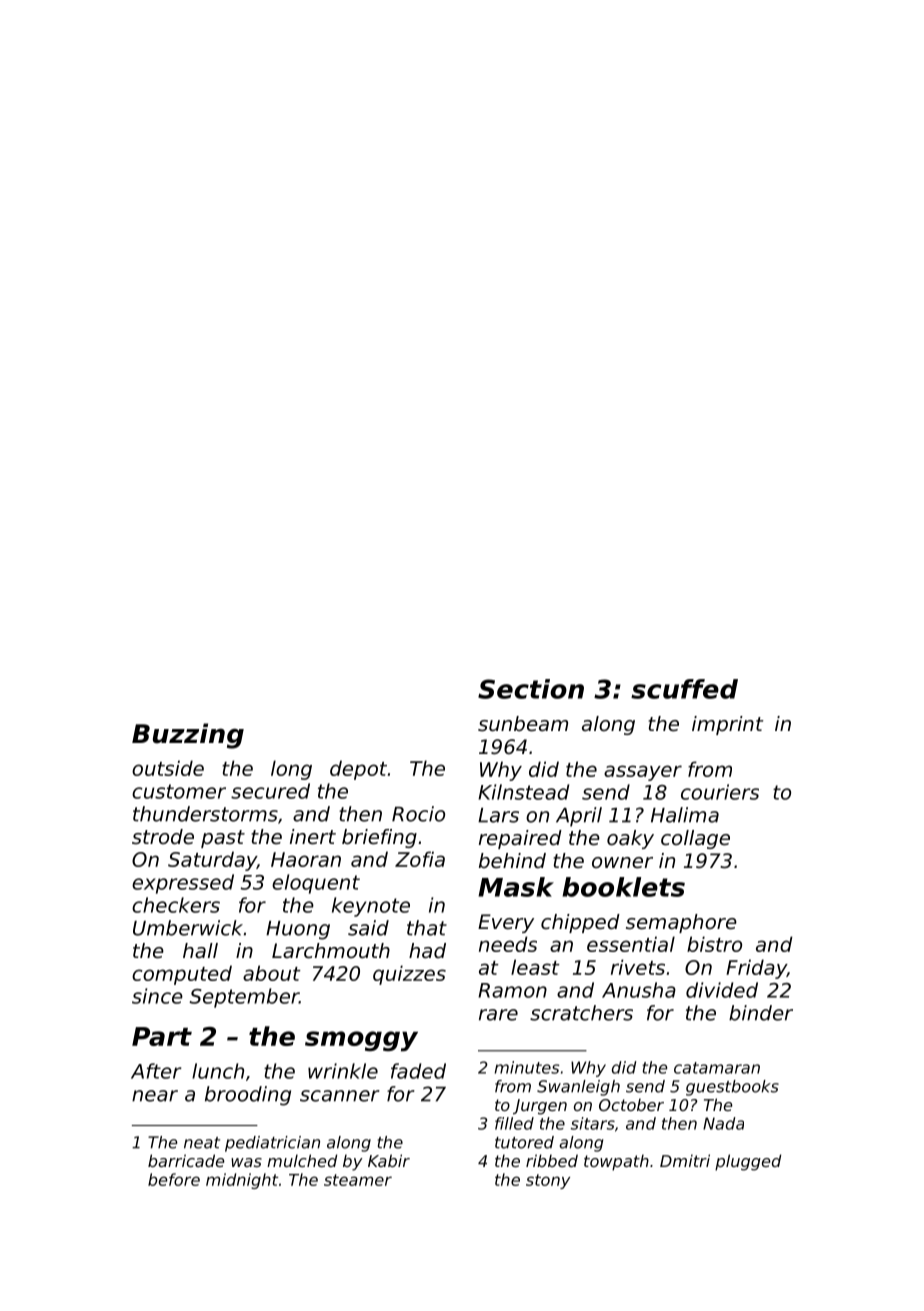  I want to click on Section, so click(531, 689).
